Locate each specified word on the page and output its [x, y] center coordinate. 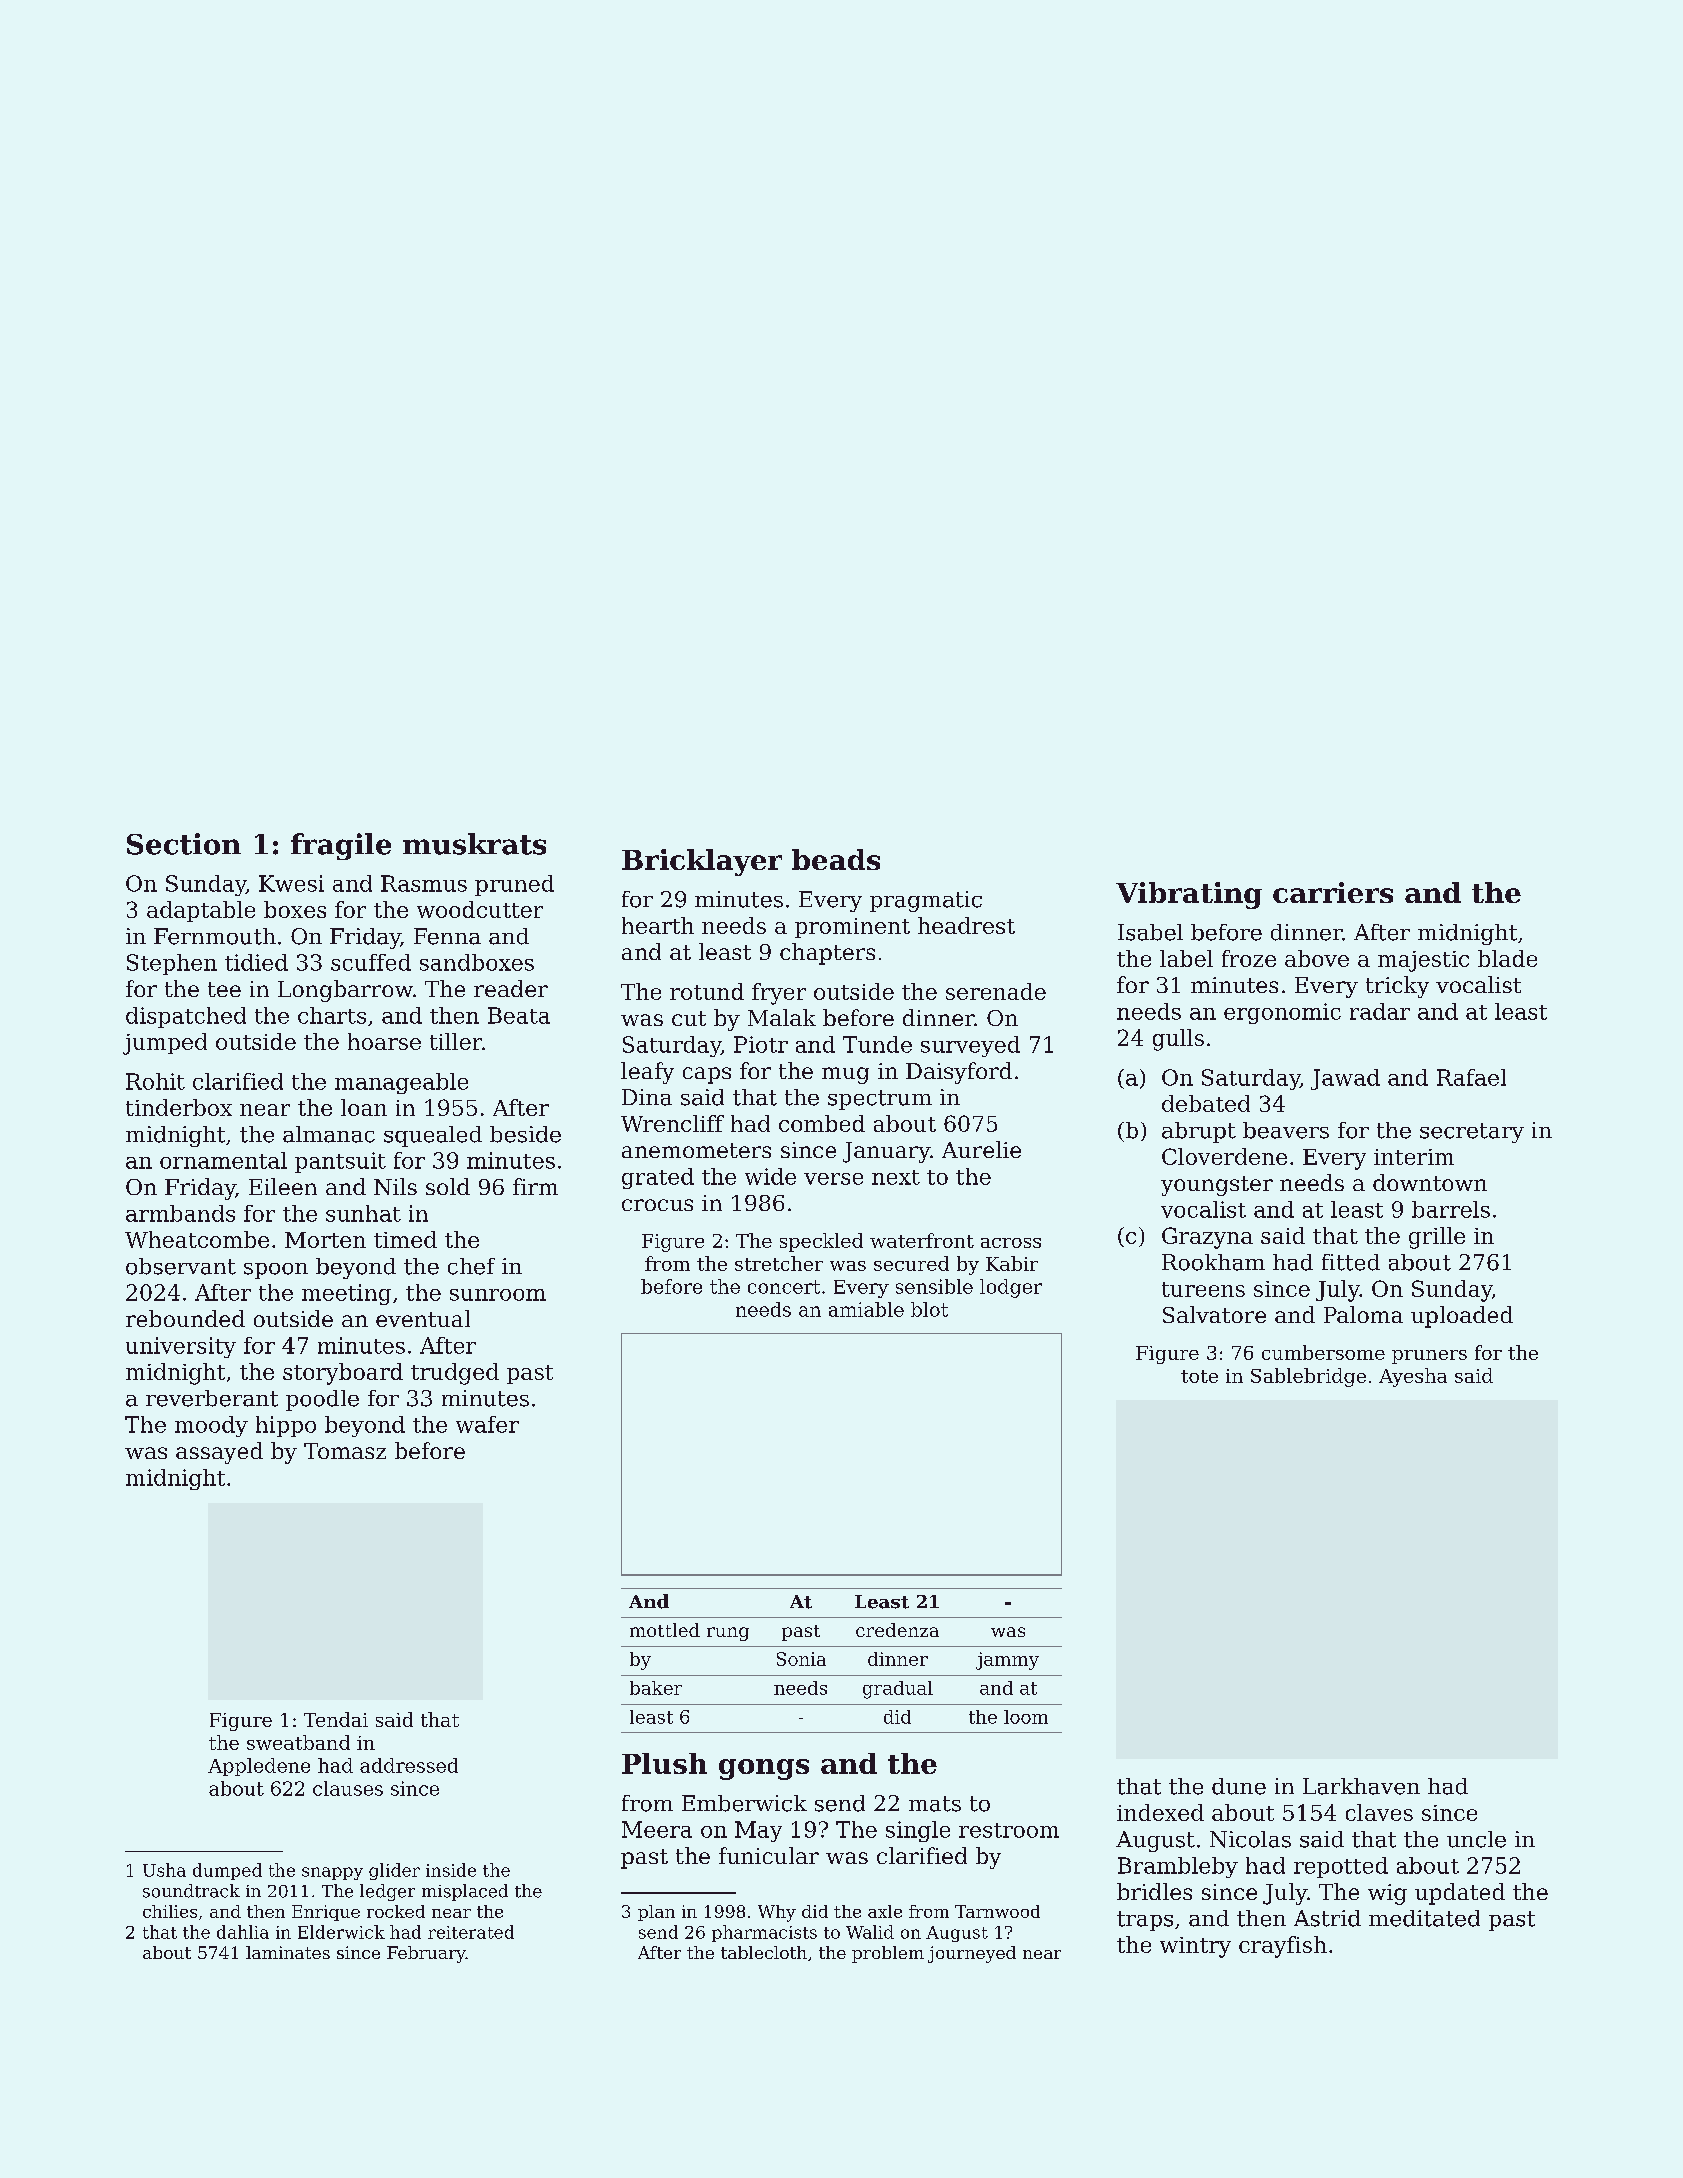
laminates [288, 1952]
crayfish [1283, 1947]
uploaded [1462, 1317]
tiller [456, 1041]
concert [784, 1287]
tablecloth [764, 1952]
